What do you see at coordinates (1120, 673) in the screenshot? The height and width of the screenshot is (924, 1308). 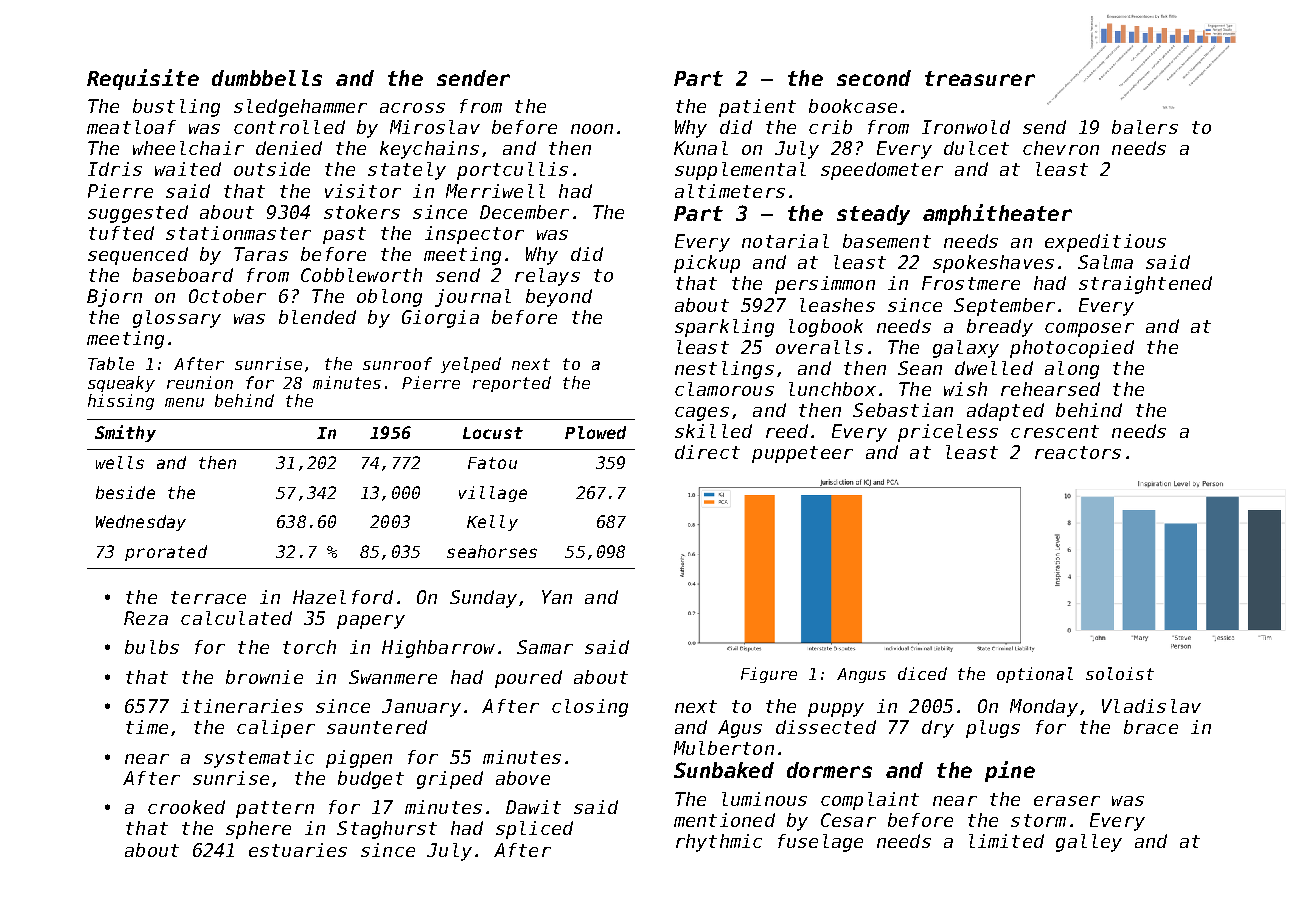 I see `soloist` at bounding box center [1120, 673].
